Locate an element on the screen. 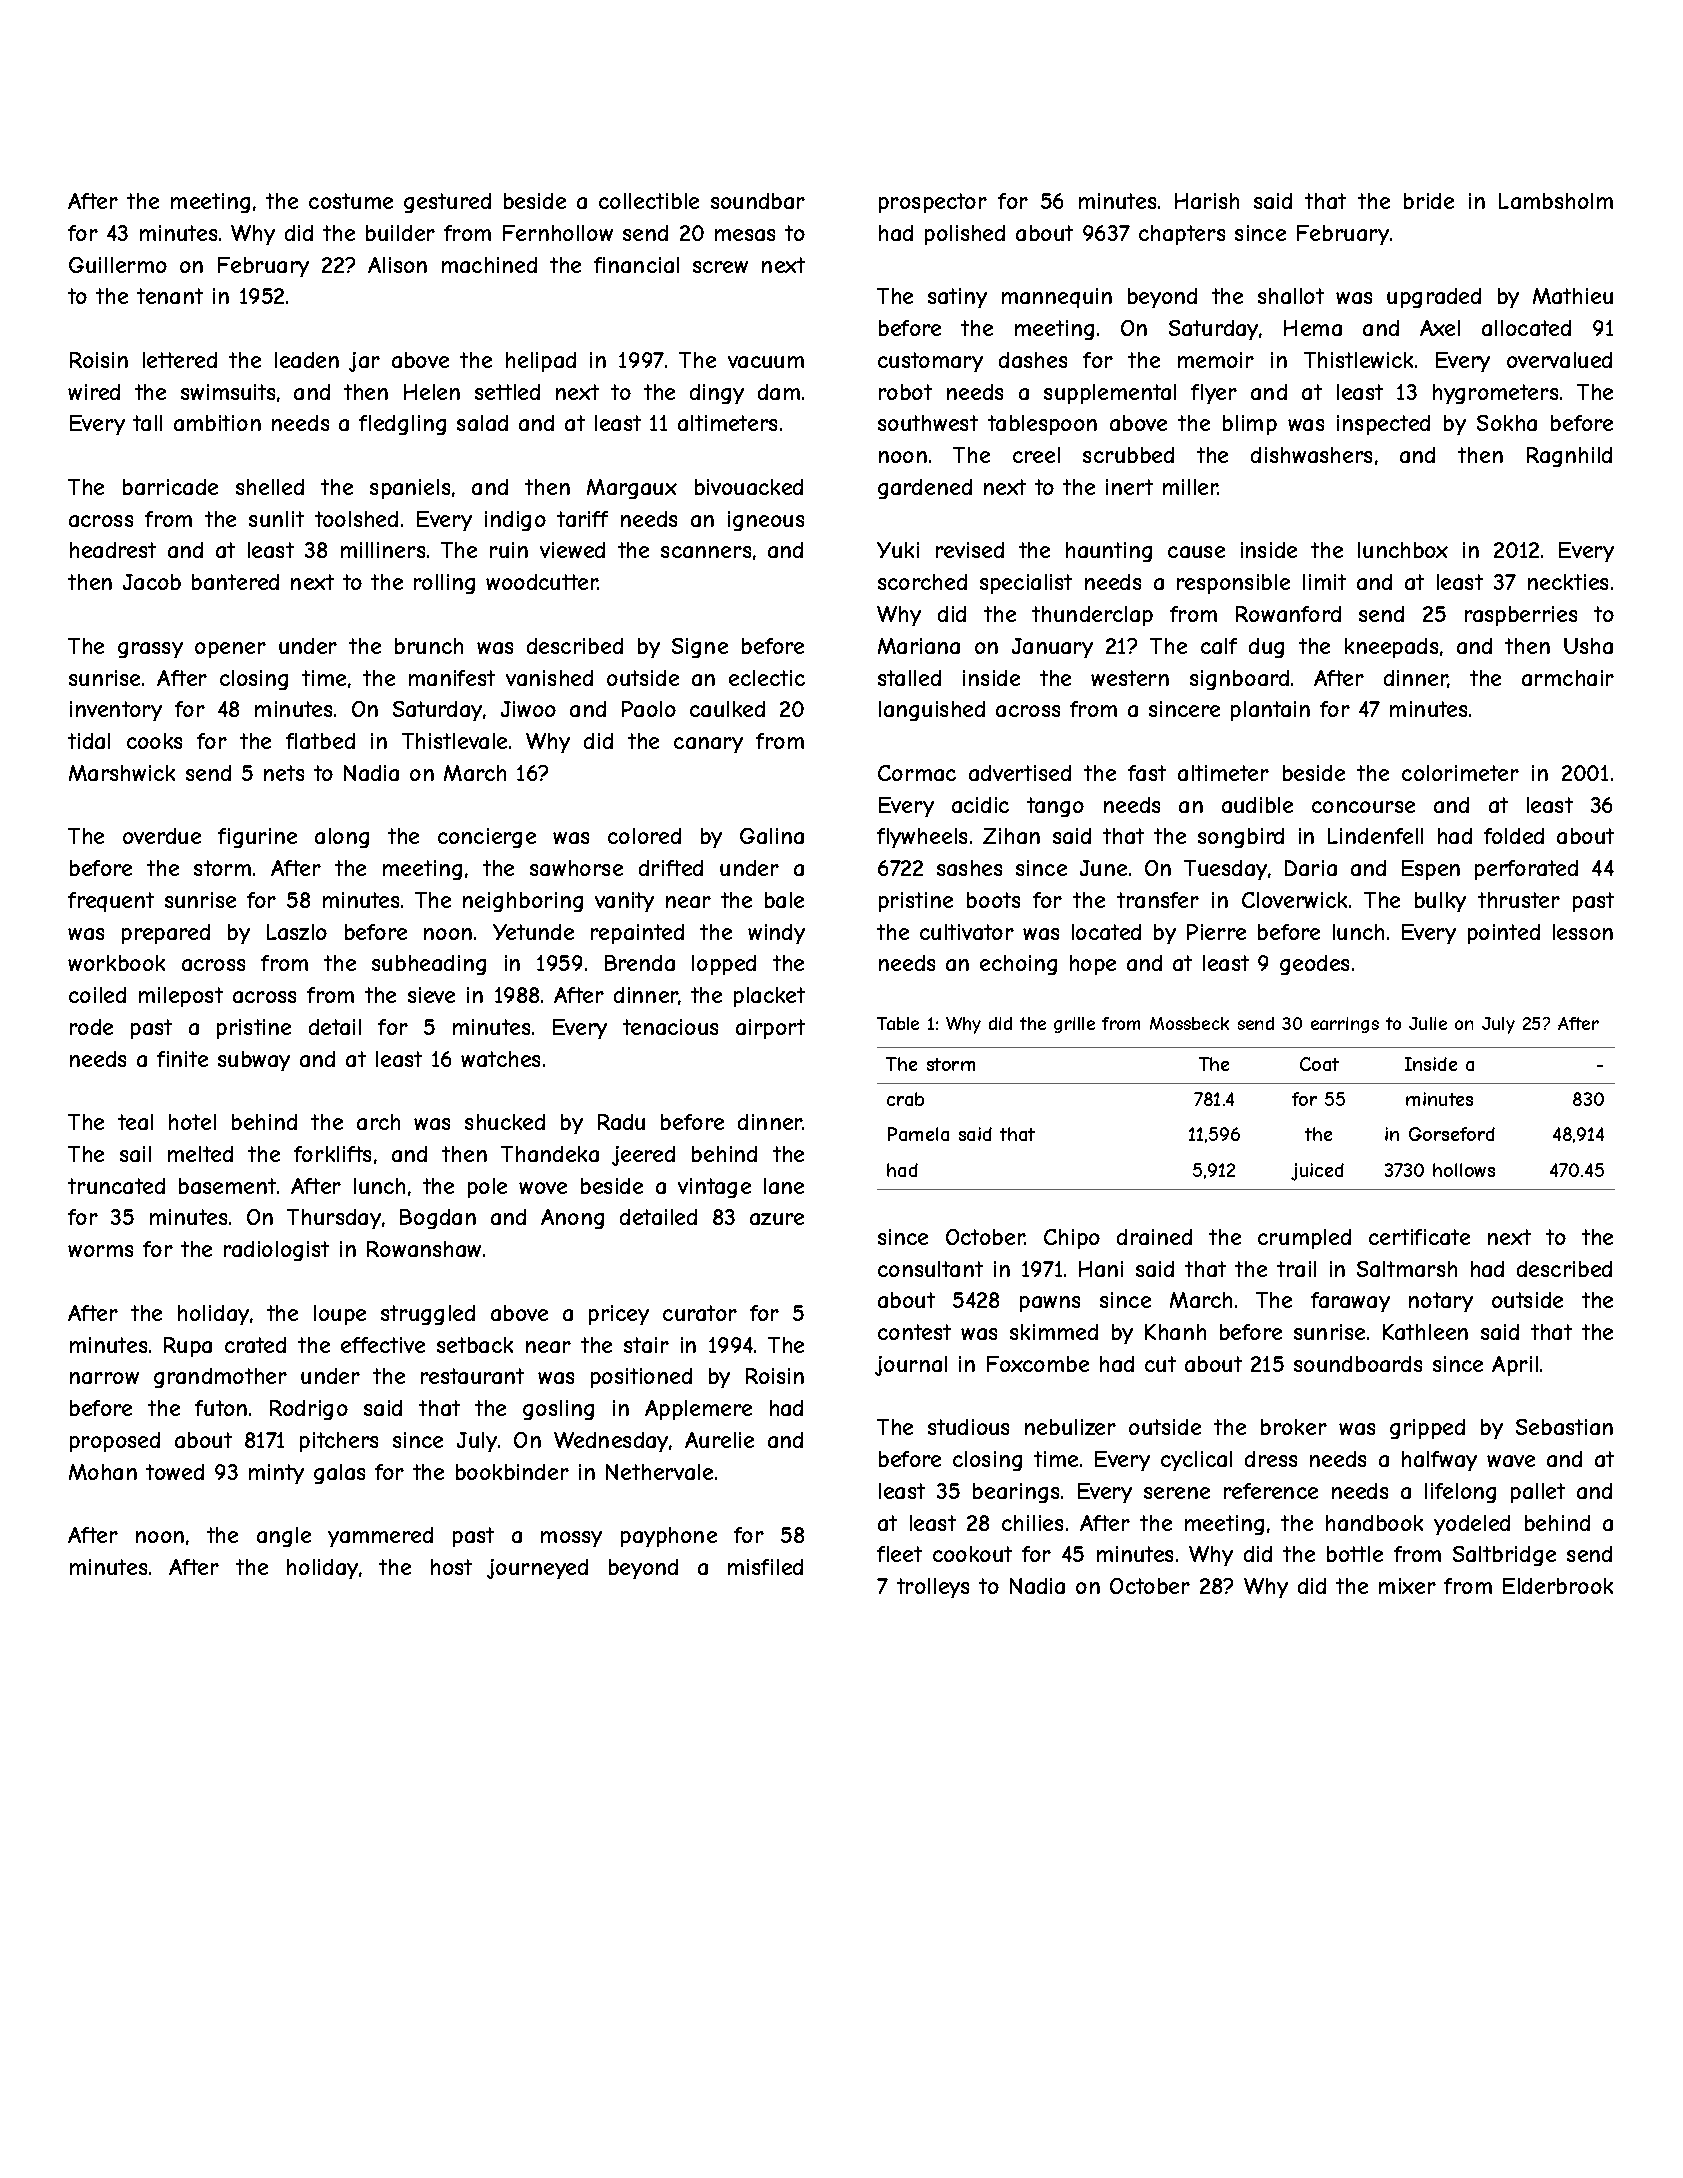 Image resolution: width=1683 pixels, height=2178 pixels. raspberries is located at coordinates (1521, 616).
